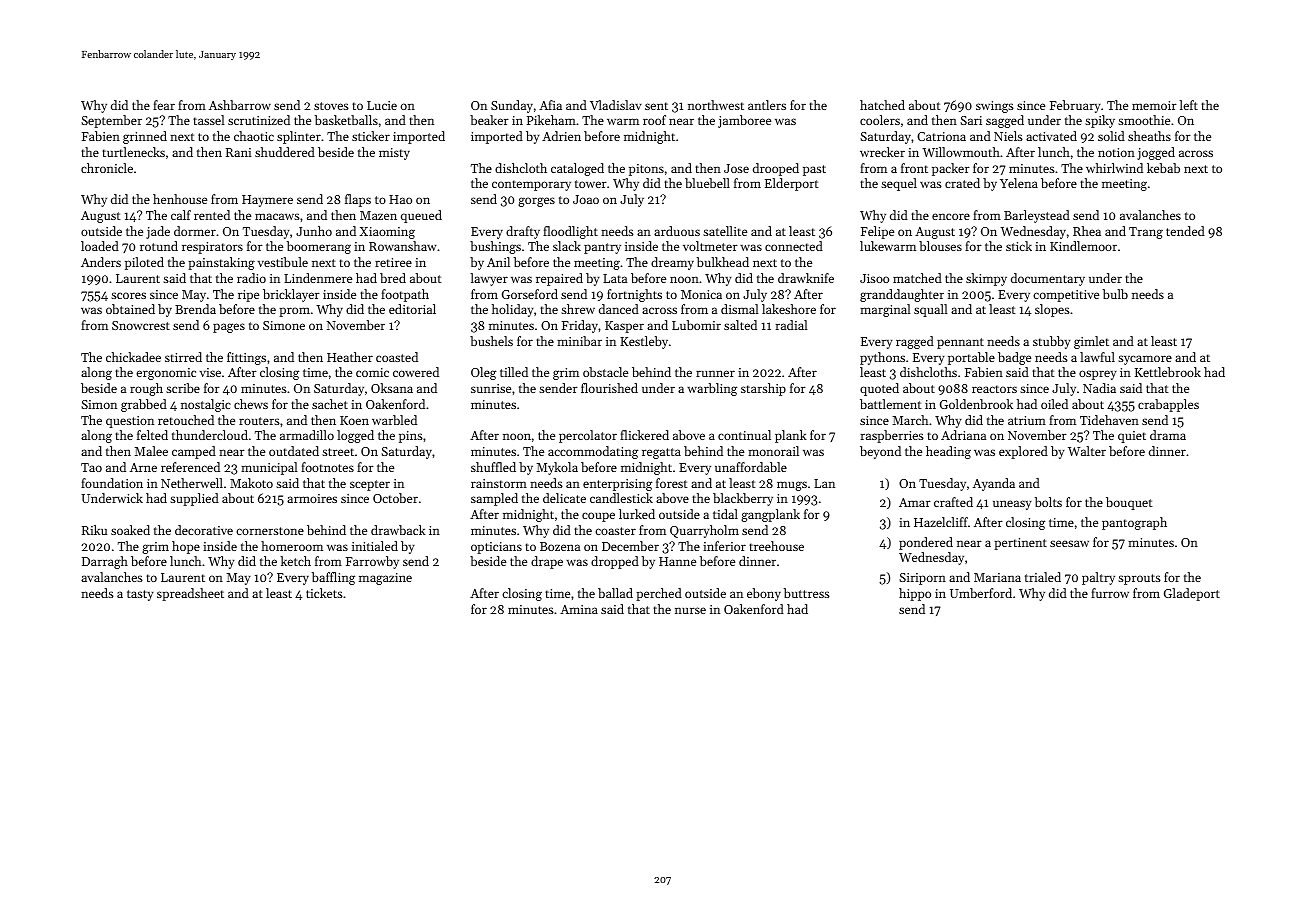 This document has width=1308, height=924. I want to click on documentary, so click(1048, 279).
